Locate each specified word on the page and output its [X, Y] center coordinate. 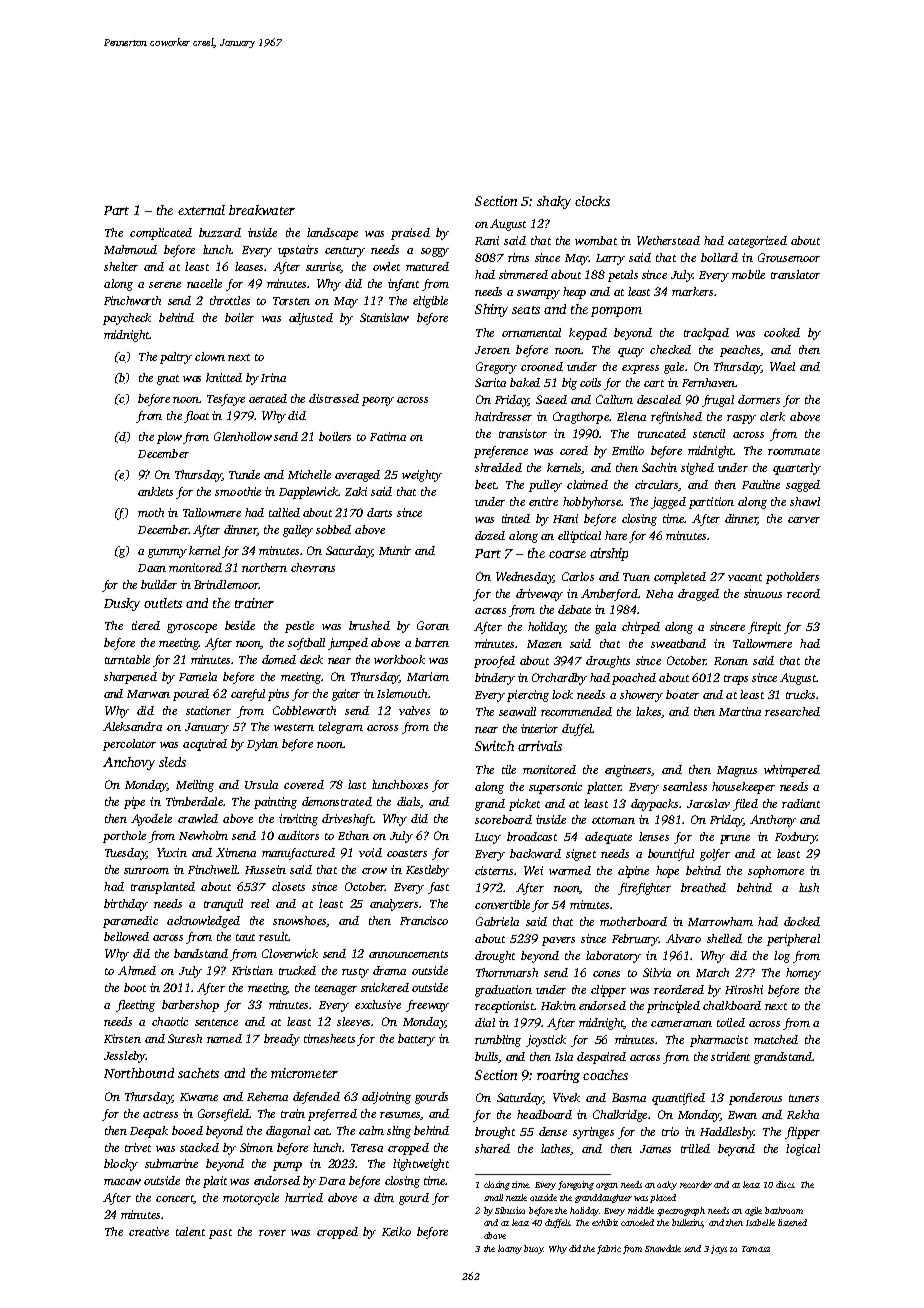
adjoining [386, 1098]
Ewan [742, 1115]
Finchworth [132, 300]
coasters [407, 853]
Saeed [551, 399]
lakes [648, 711]
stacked [199, 1147]
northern [264, 567]
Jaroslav [708, 803]
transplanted [163, 888]
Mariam [428, 676]
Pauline [761, 484]
